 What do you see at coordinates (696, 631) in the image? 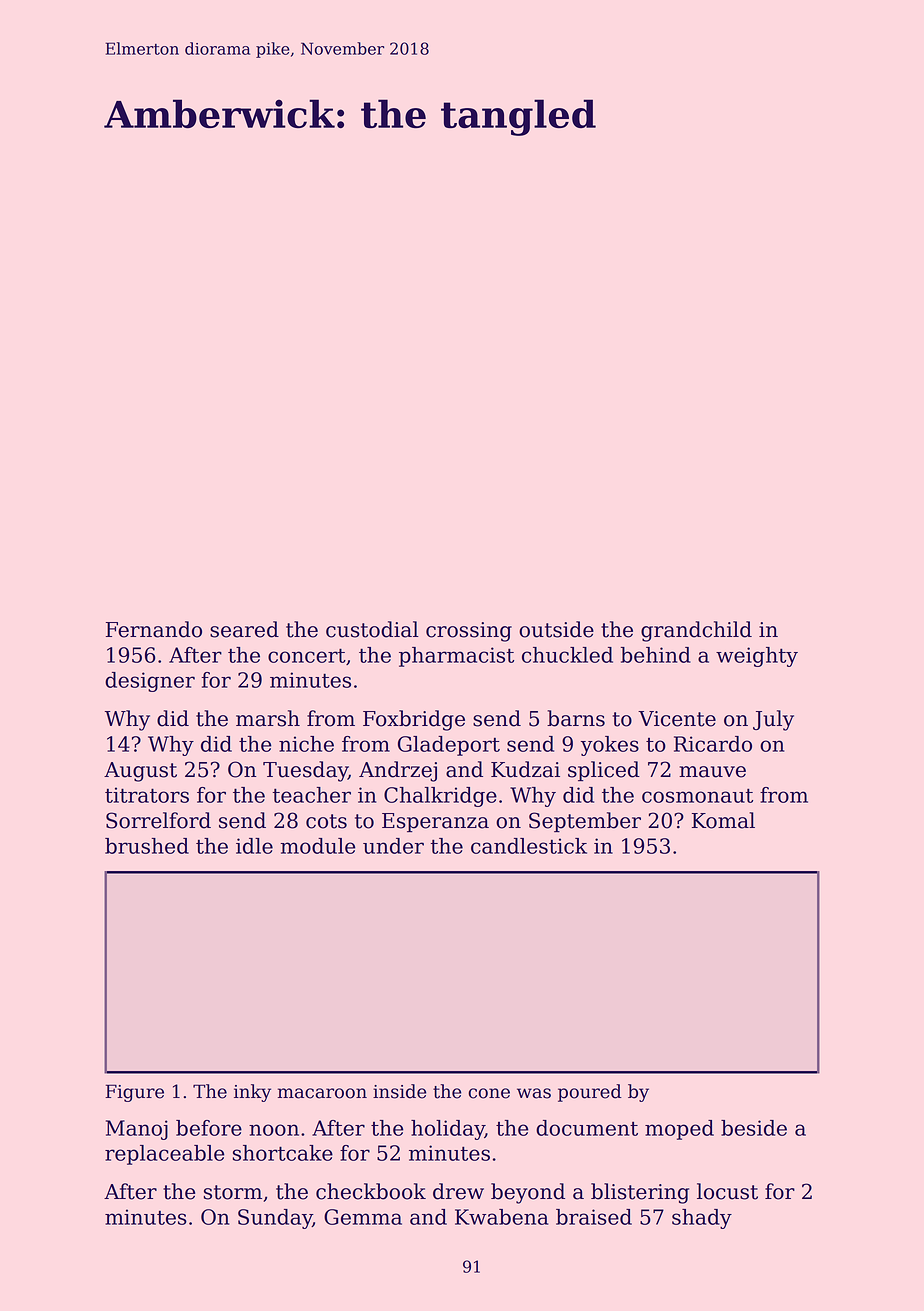
I see `grandchild` at bounding box center [696, 631].
